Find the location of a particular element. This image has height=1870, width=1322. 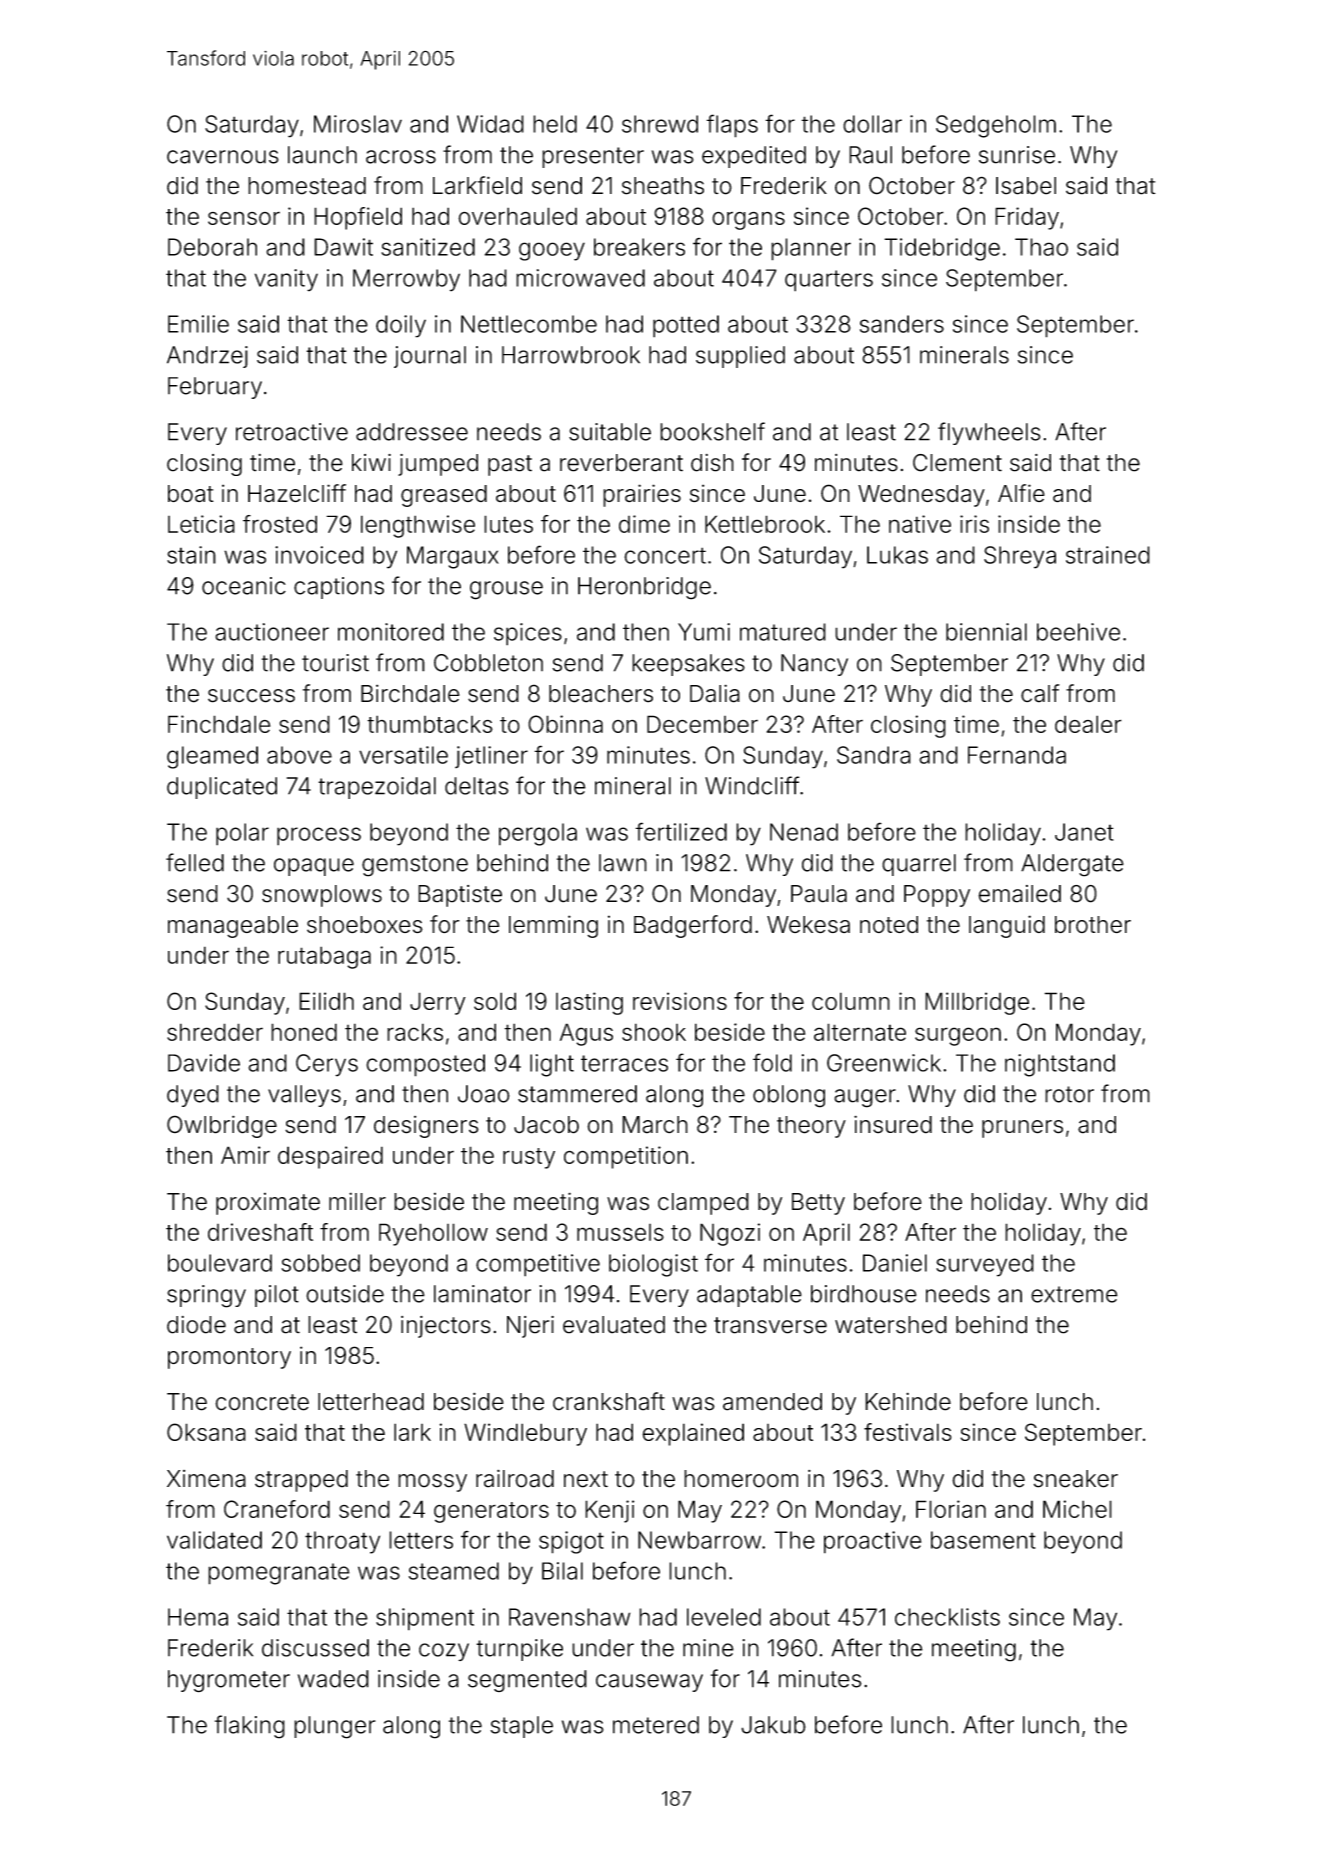

concrete is located at coordinates (262, 1402).
